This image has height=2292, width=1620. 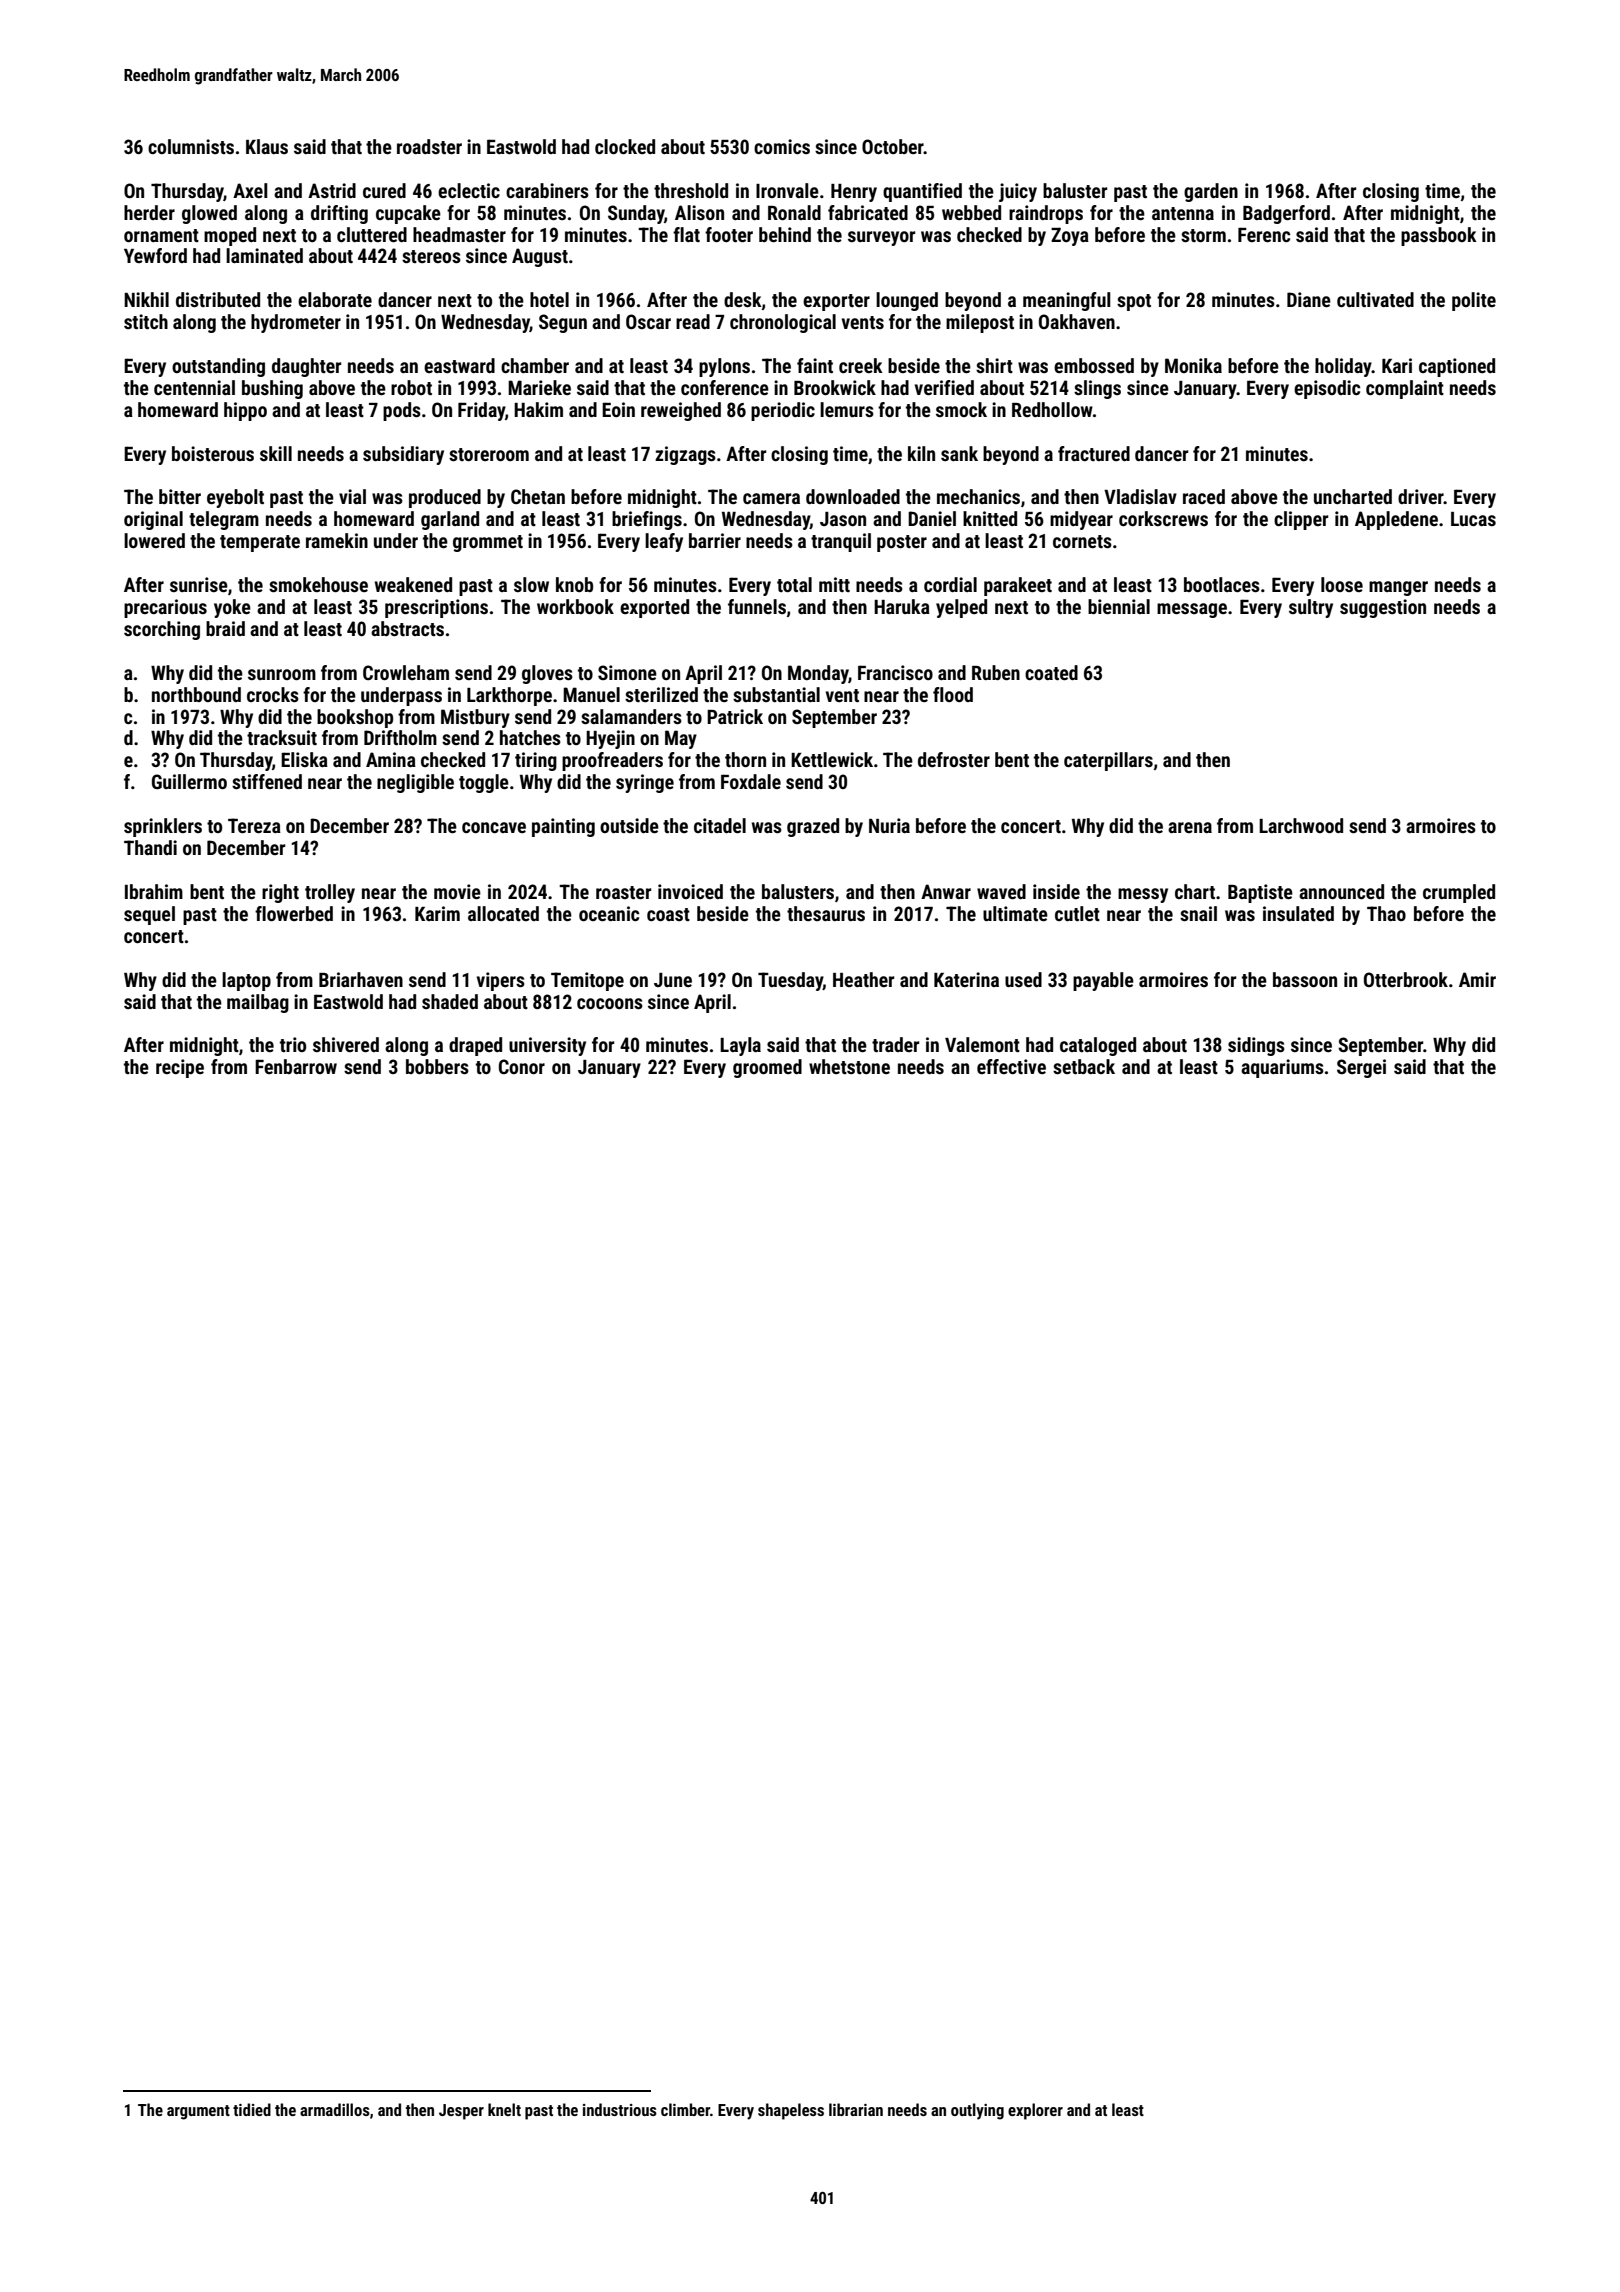 I want to click on Sergei, so click(x=1361, y=1068).
